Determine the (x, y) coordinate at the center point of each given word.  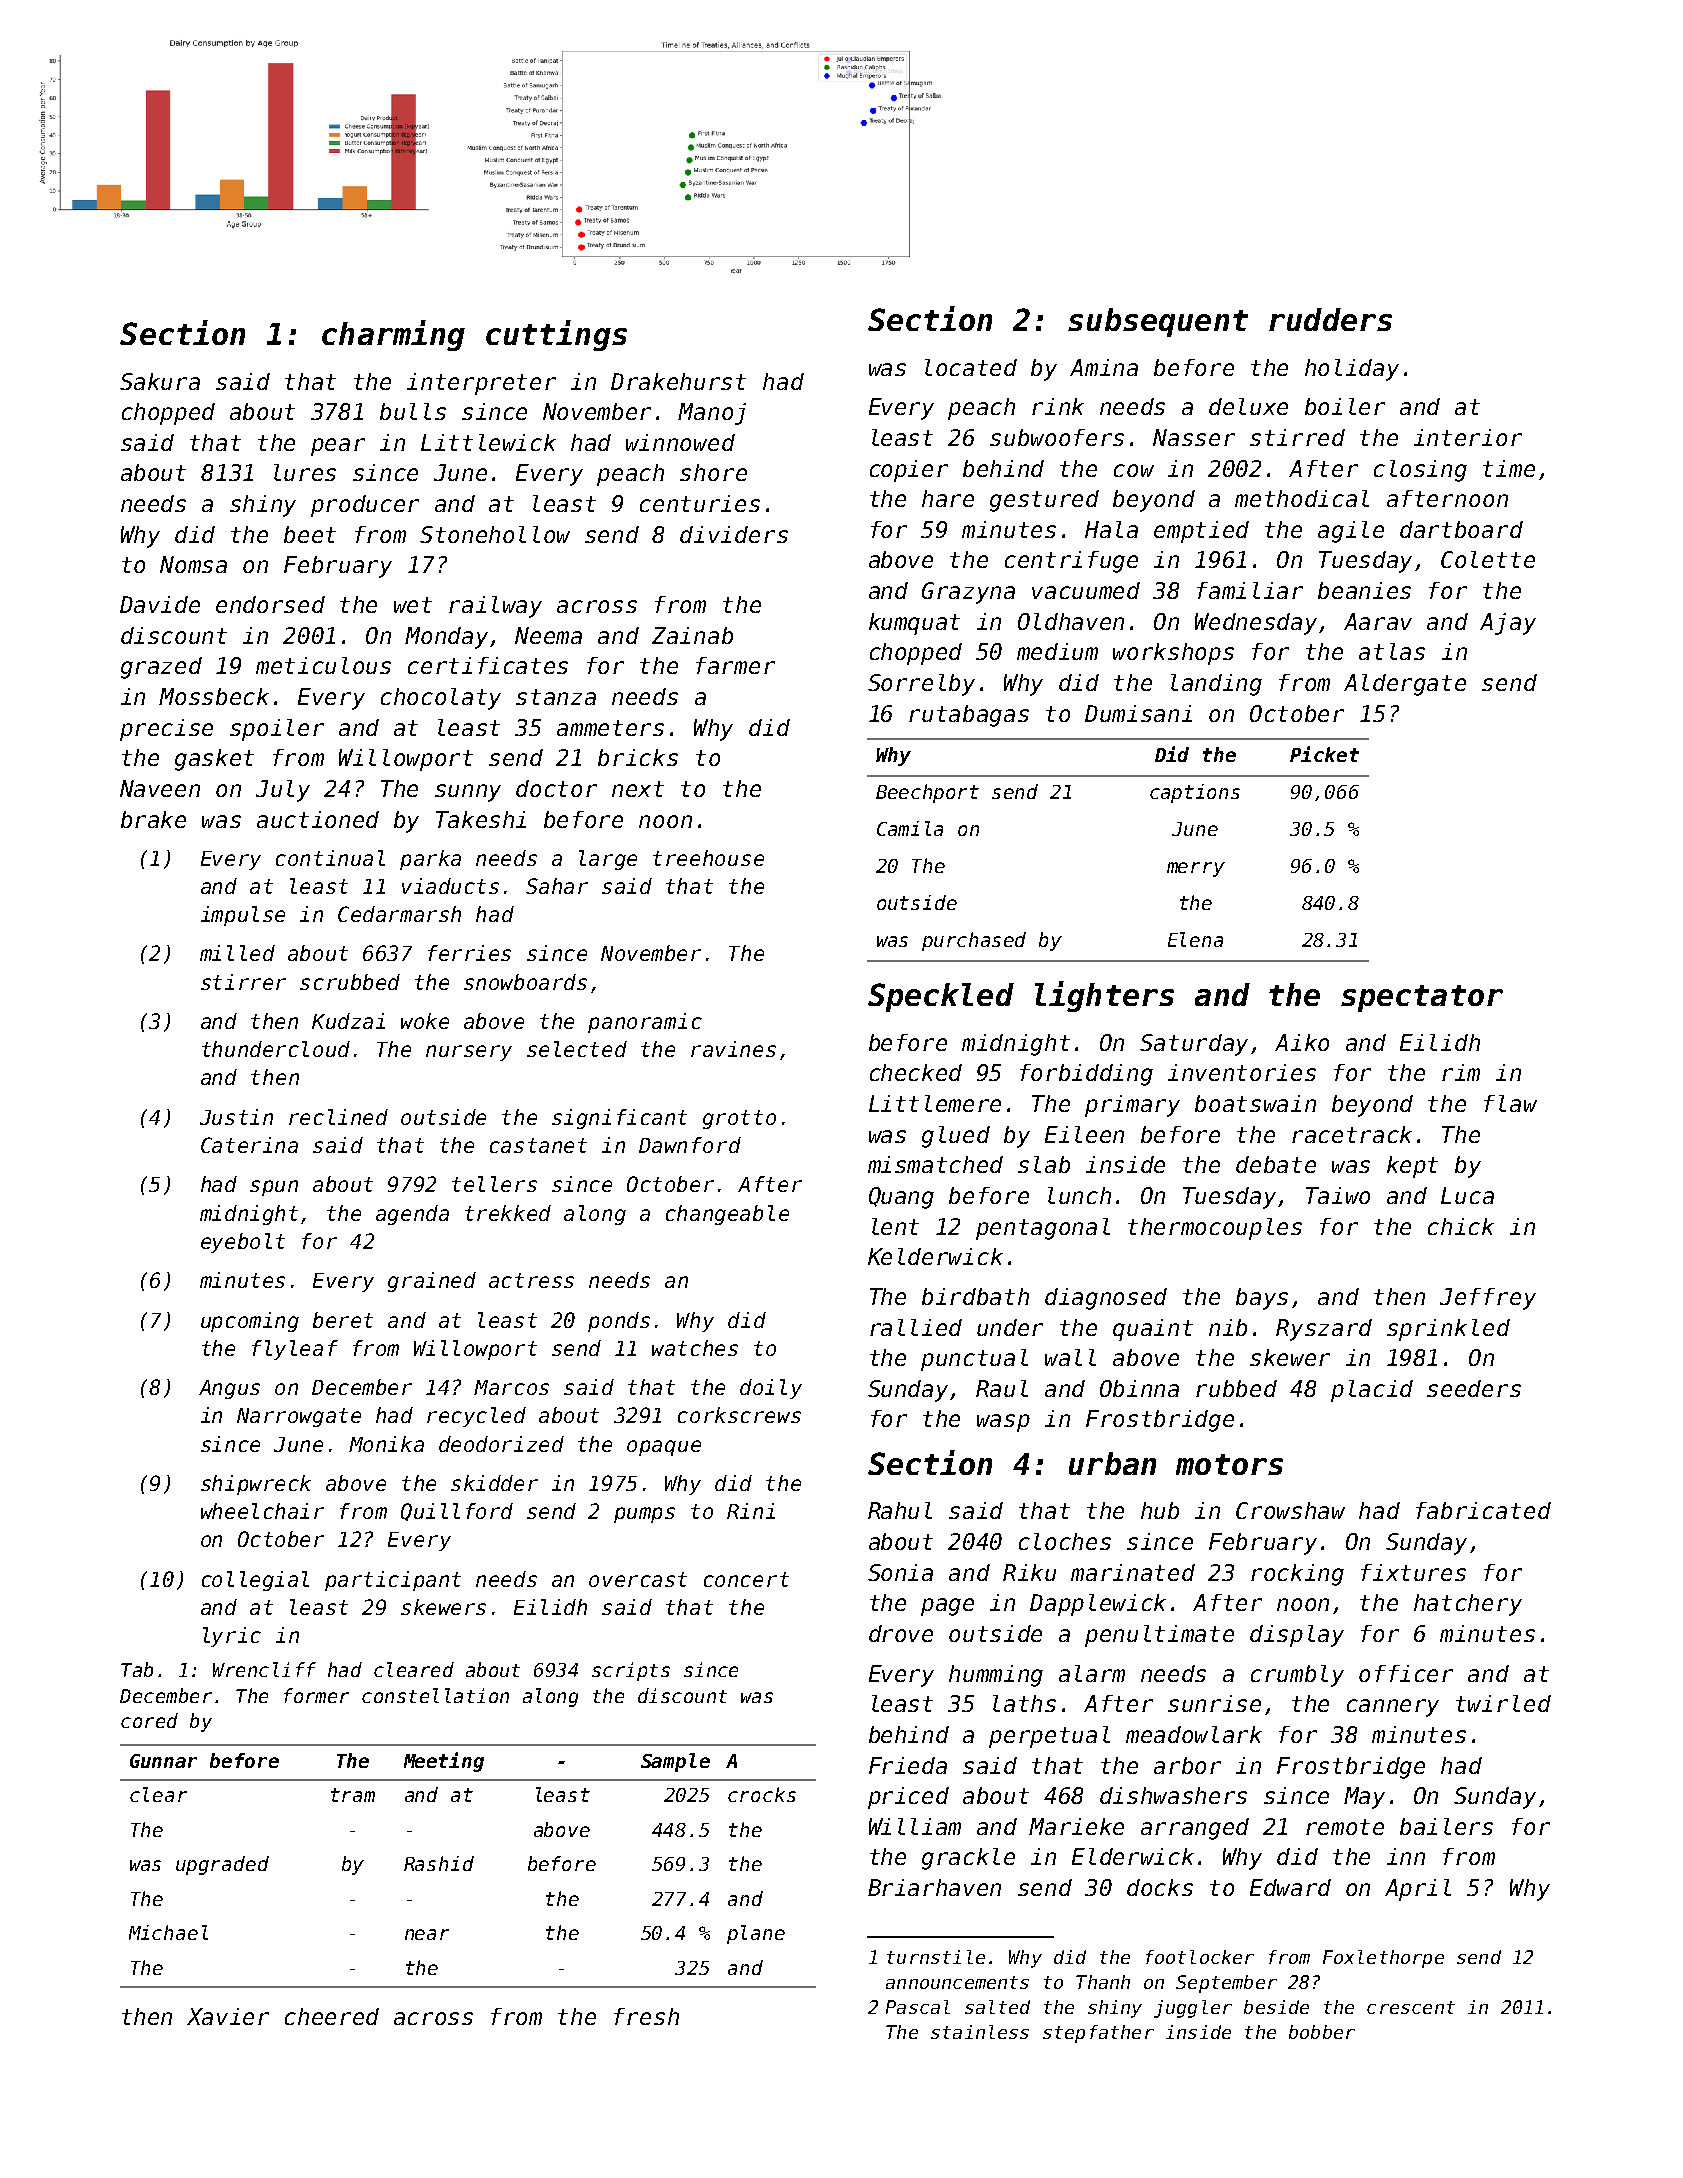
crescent (1411, 2007)
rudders (1330, 319)
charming (393, 335)
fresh (646, 2016)
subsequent (1158, 322)
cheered (332, 2016)
